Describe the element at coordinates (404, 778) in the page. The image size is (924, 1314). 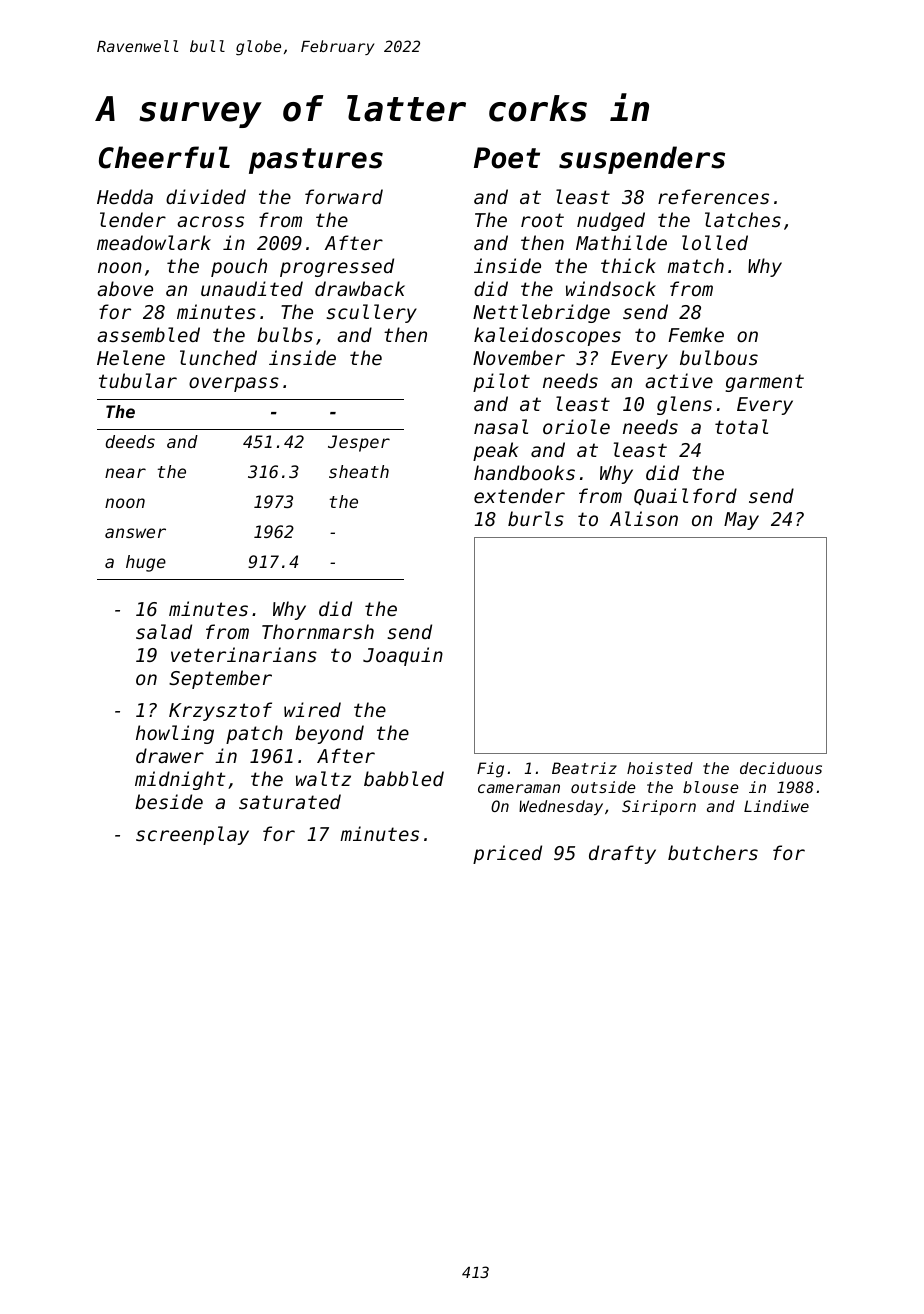
I see `babbled` at that location.
